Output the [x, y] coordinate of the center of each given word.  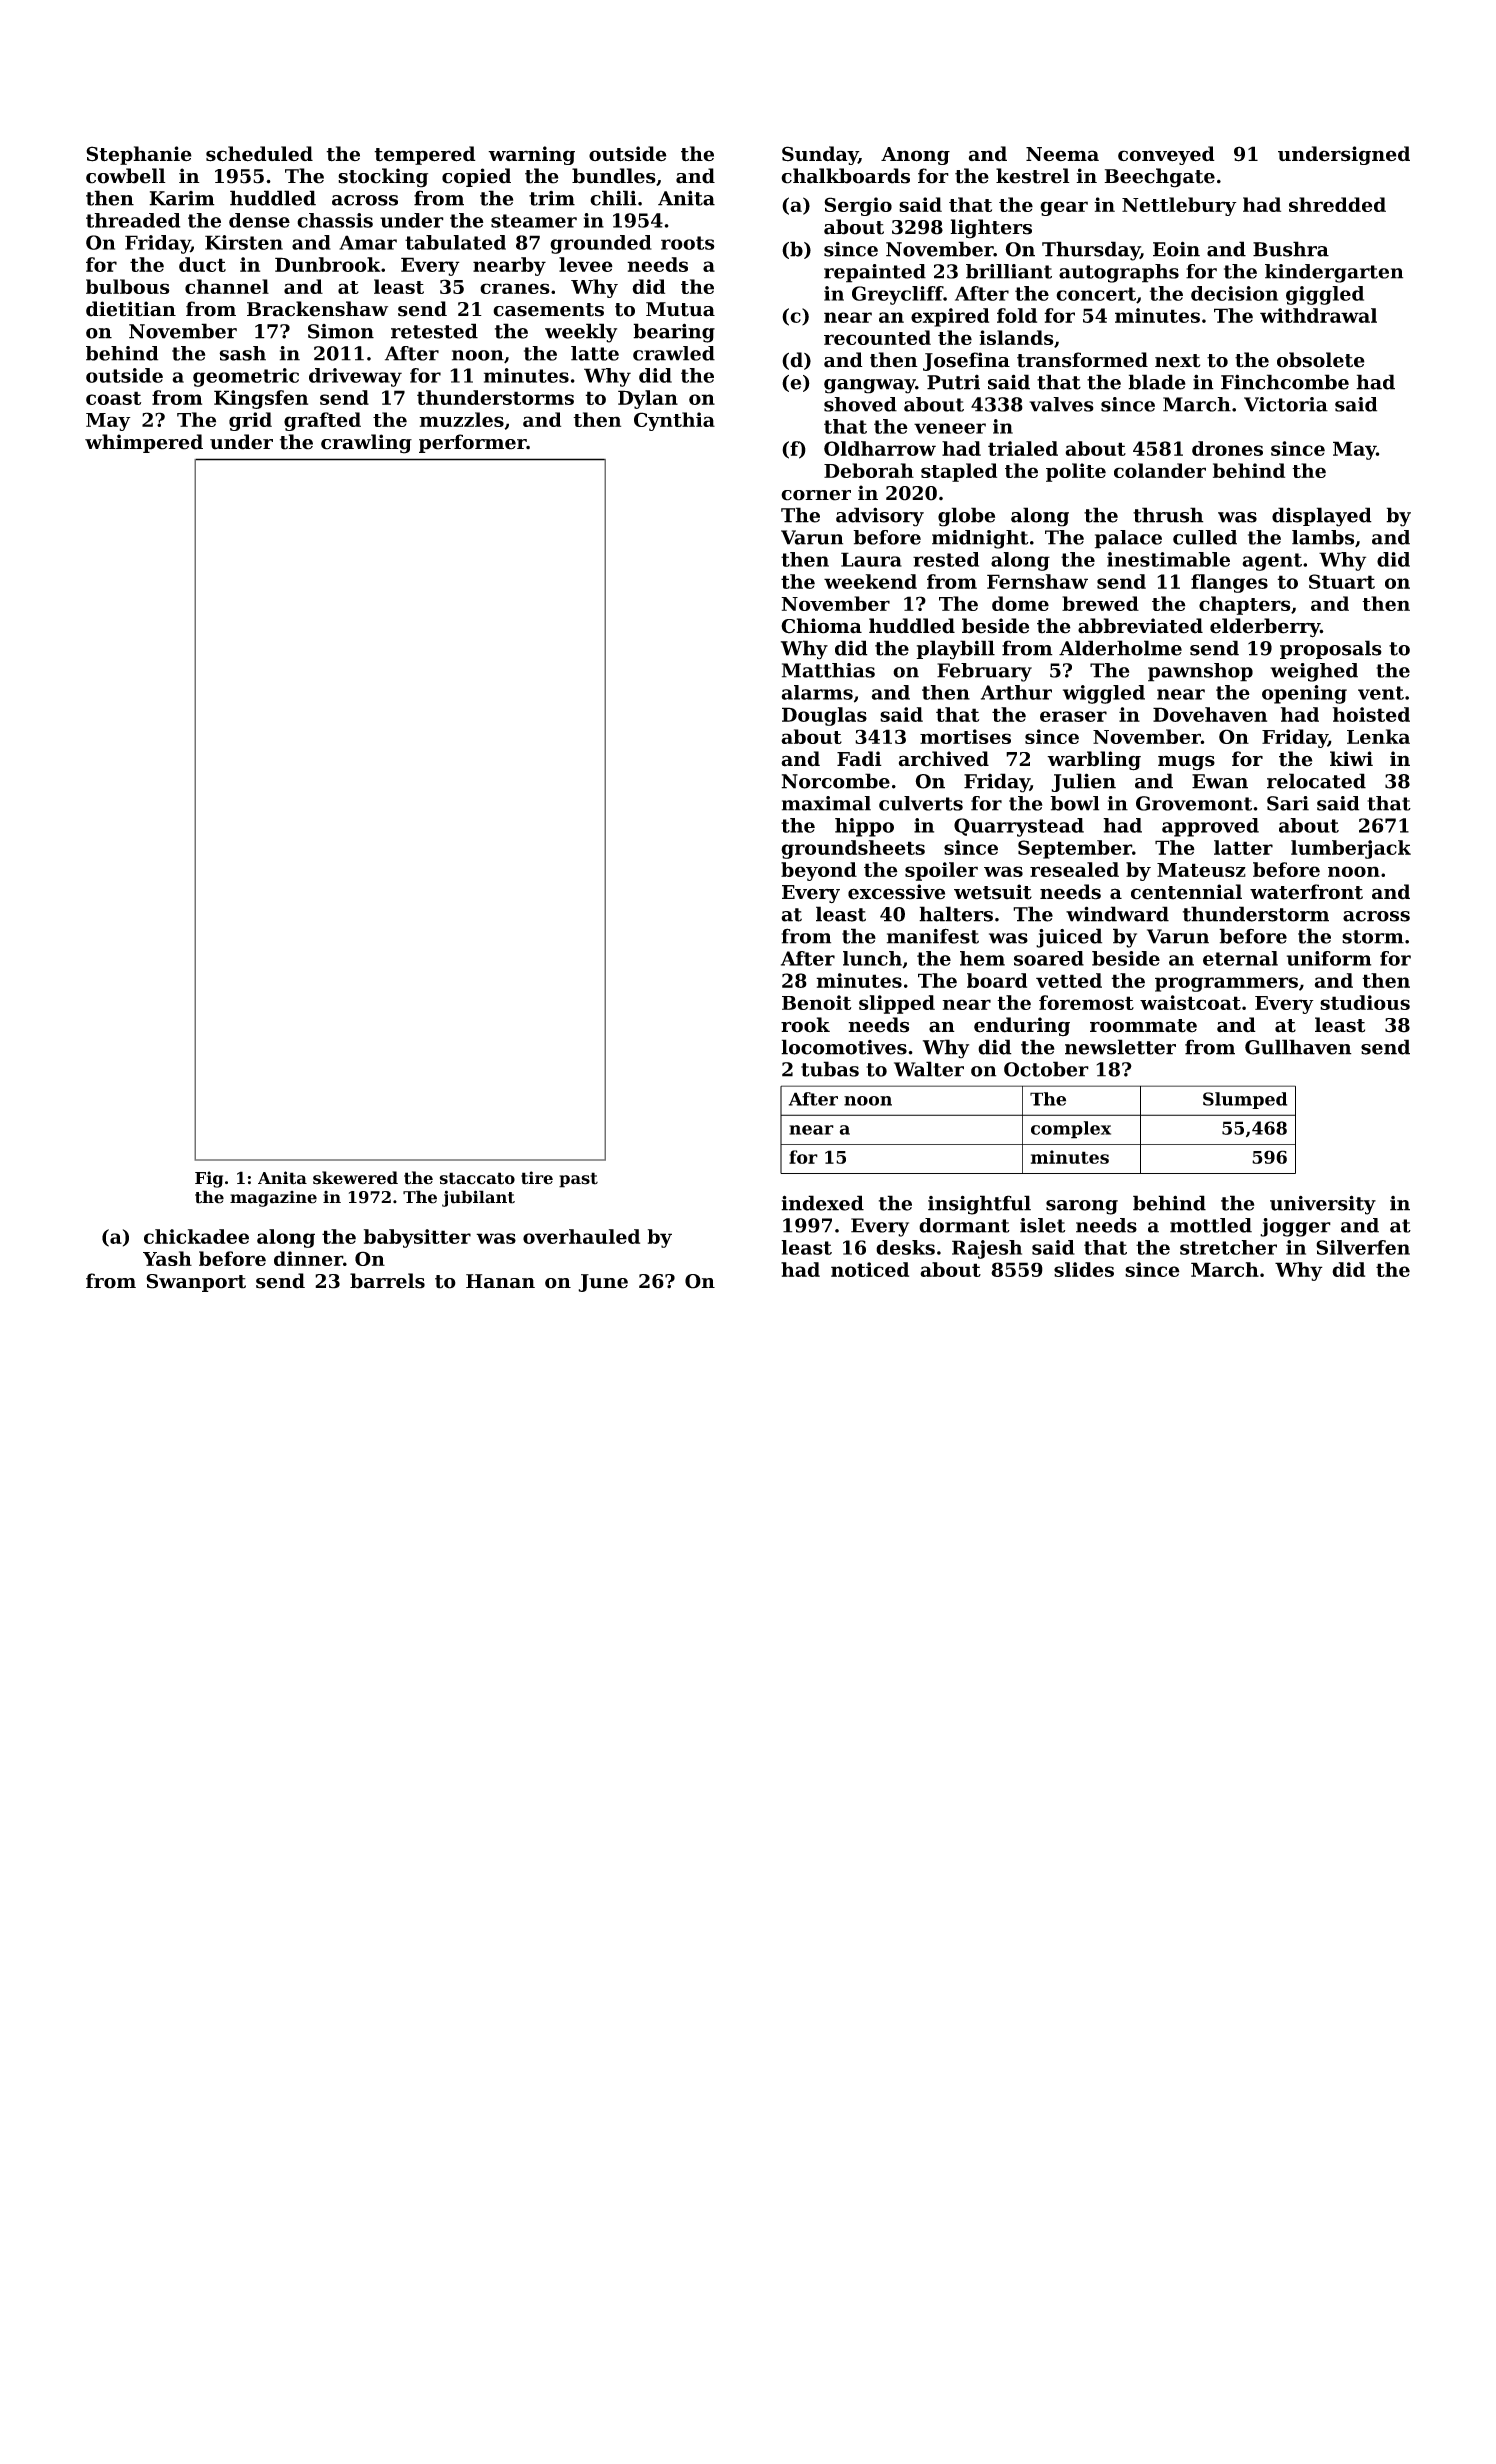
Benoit [816, 1002]
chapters [1245, 605]
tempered [425, 155]
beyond [819, 871]
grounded [601, 244]
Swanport [196, 1283]
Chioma [821, 626]
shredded [1337, 204]
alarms [817, 692]
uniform [1329, 958]
